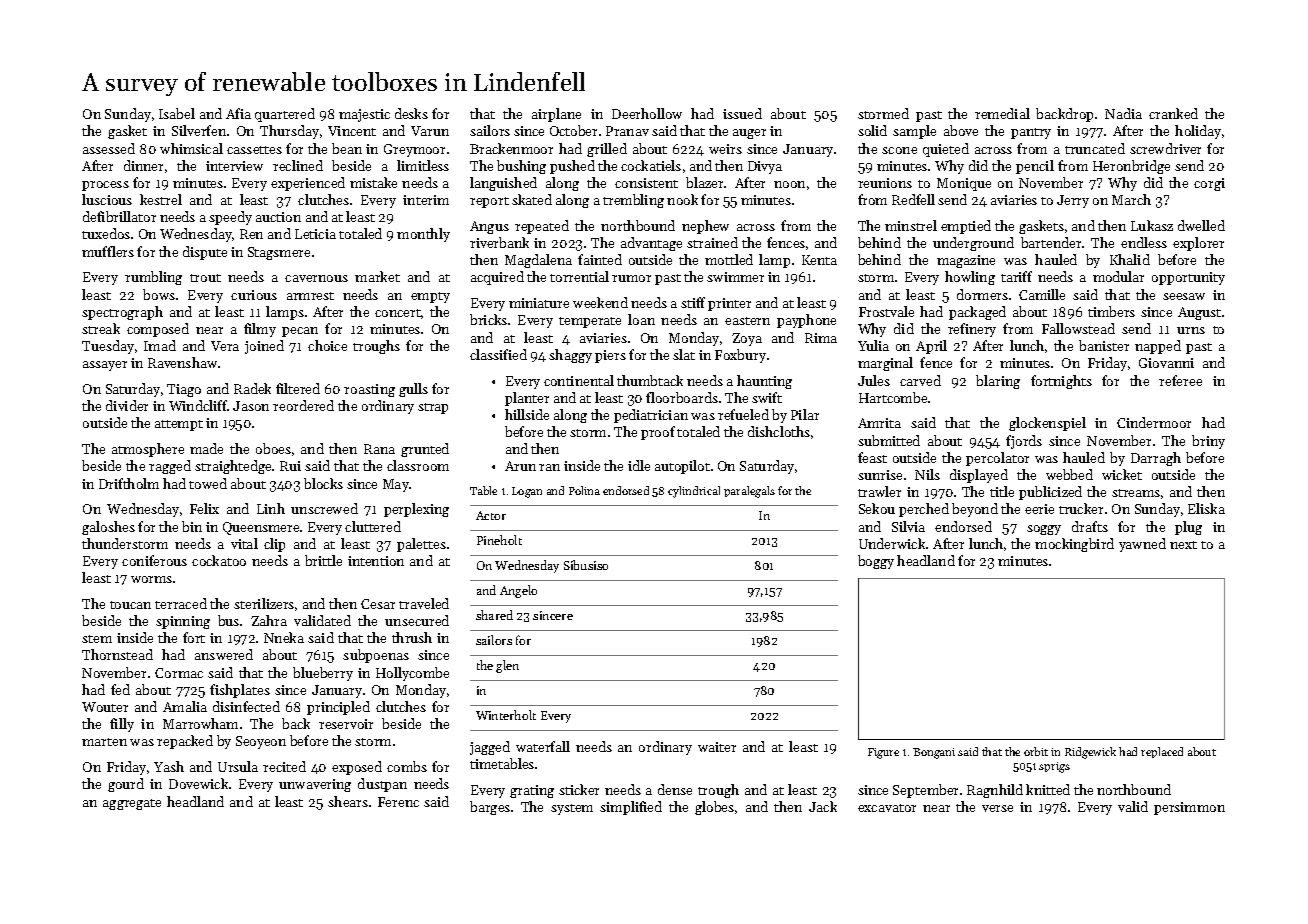 This document has width=1308, height=924. I want to click on shears, so click(348, 801).
